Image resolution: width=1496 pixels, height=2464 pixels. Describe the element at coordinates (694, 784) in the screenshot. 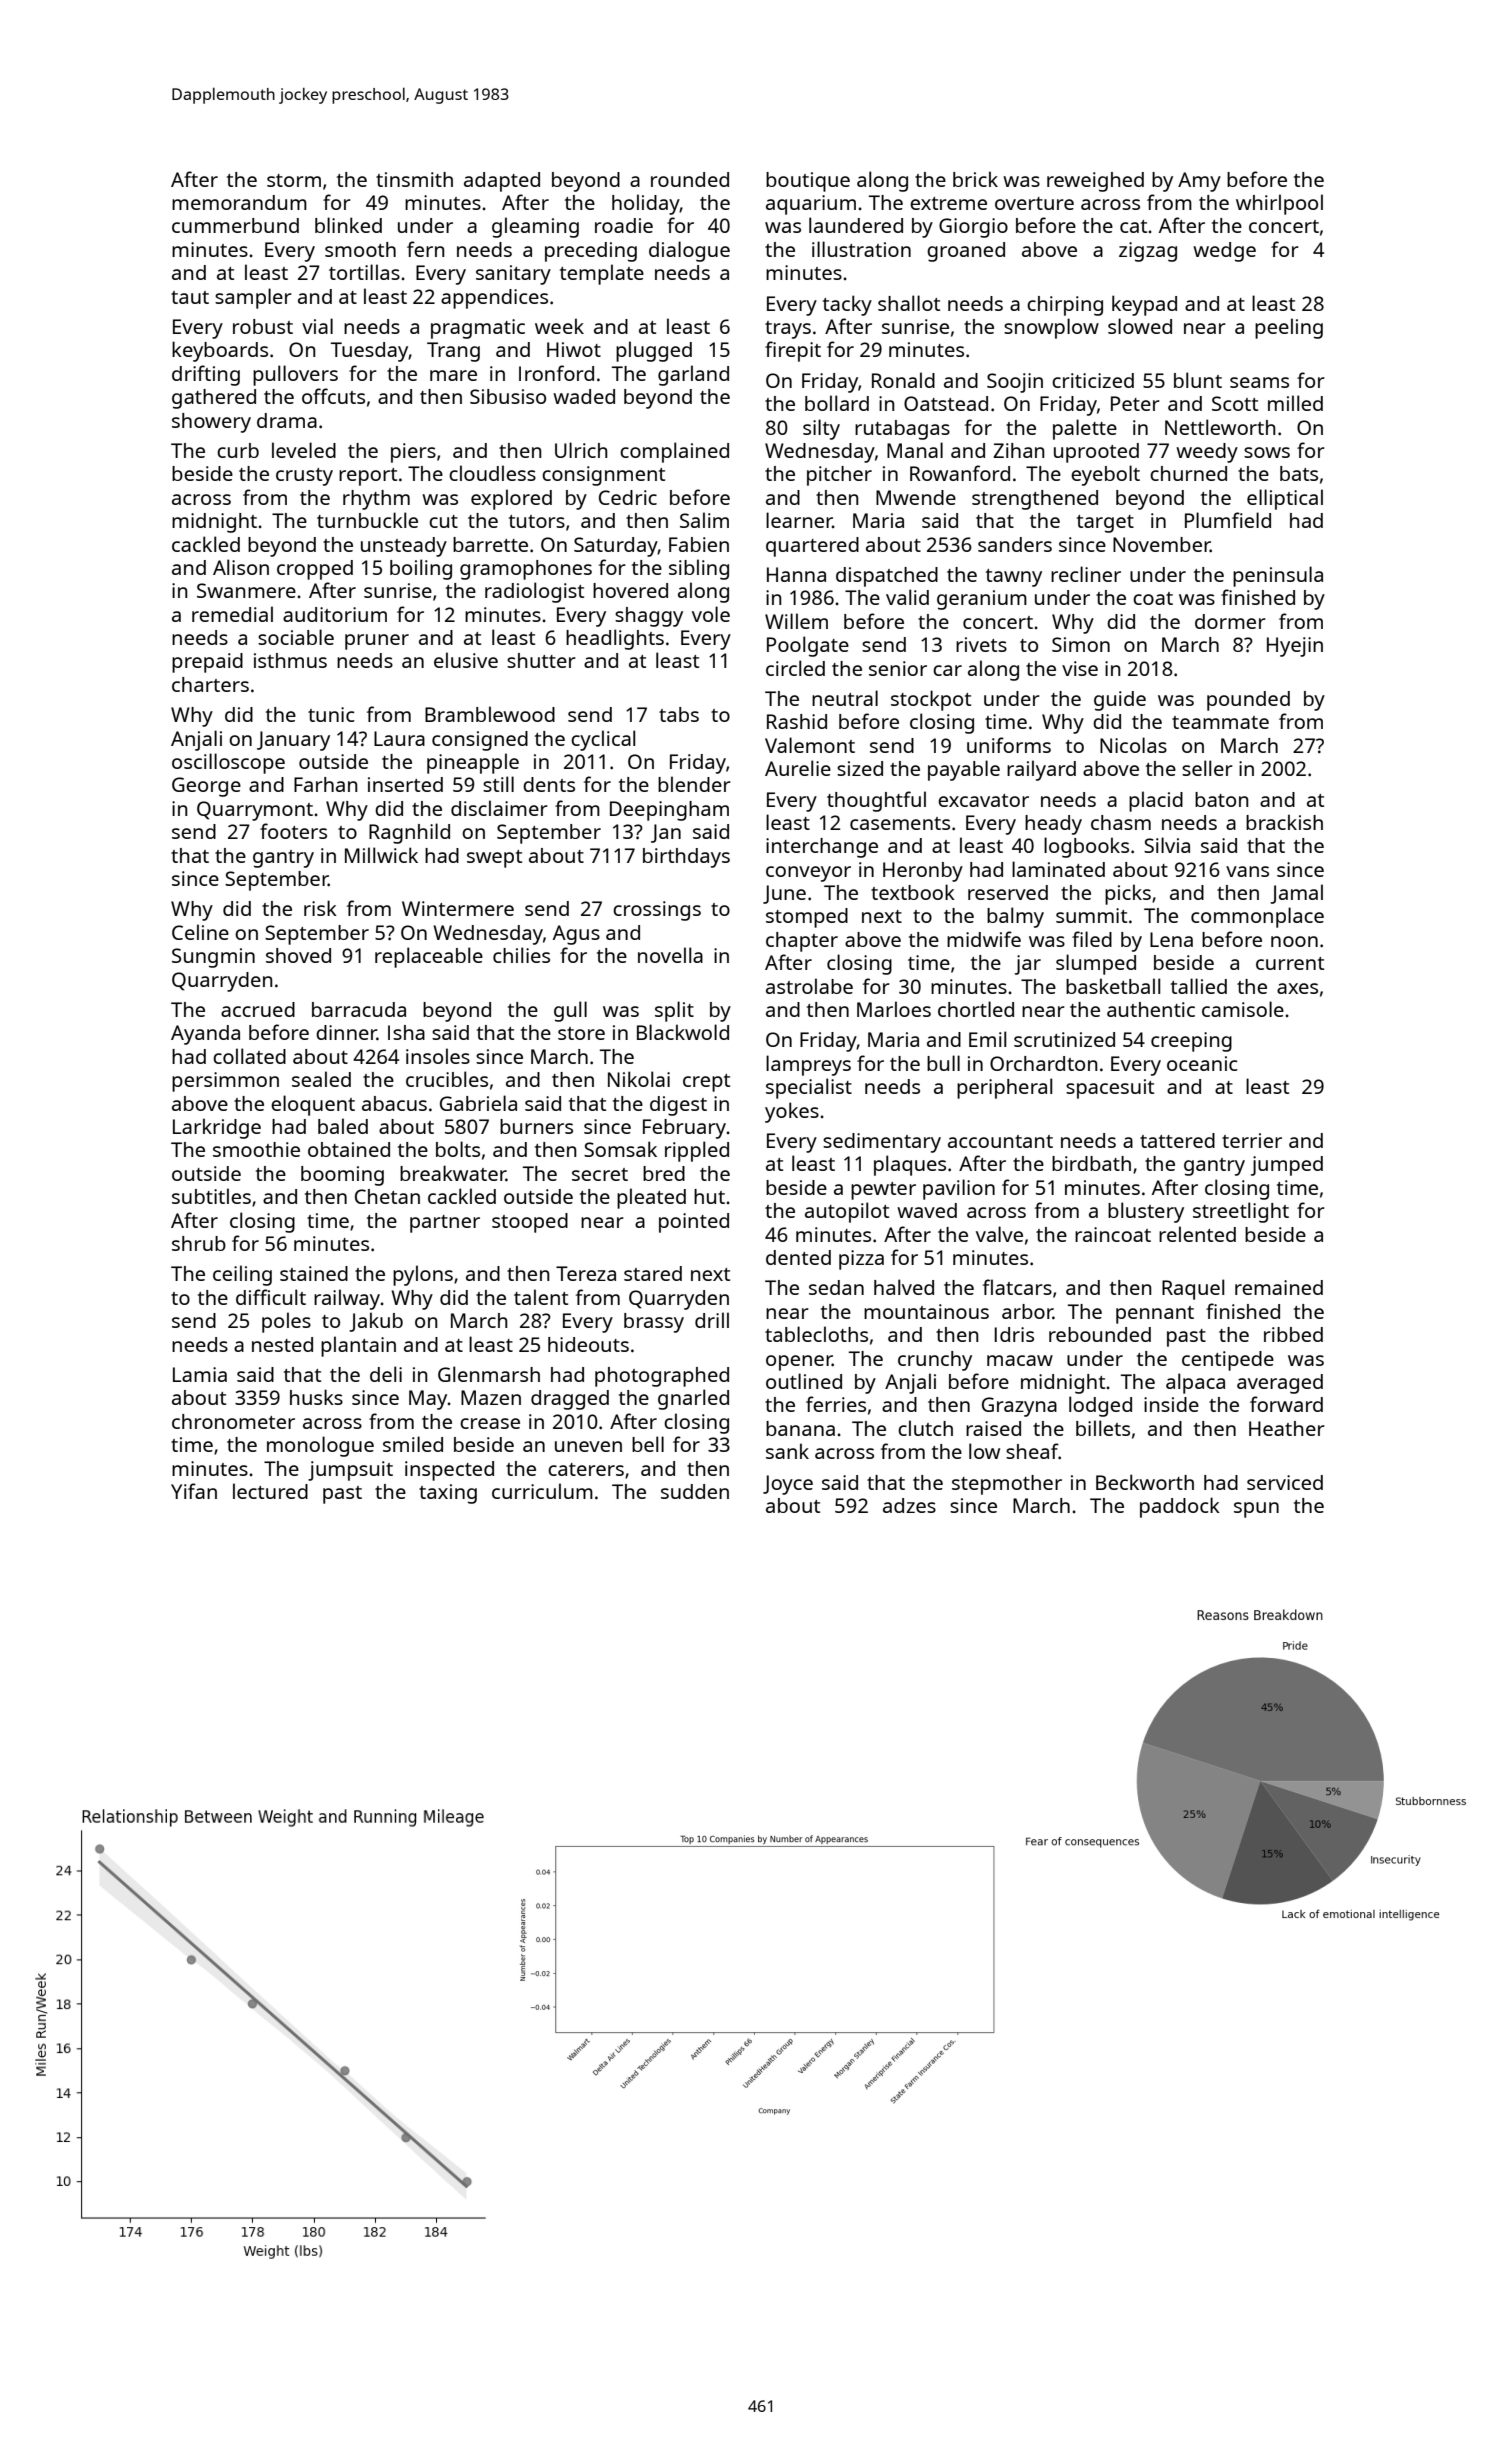

I see `blender` at that location.
